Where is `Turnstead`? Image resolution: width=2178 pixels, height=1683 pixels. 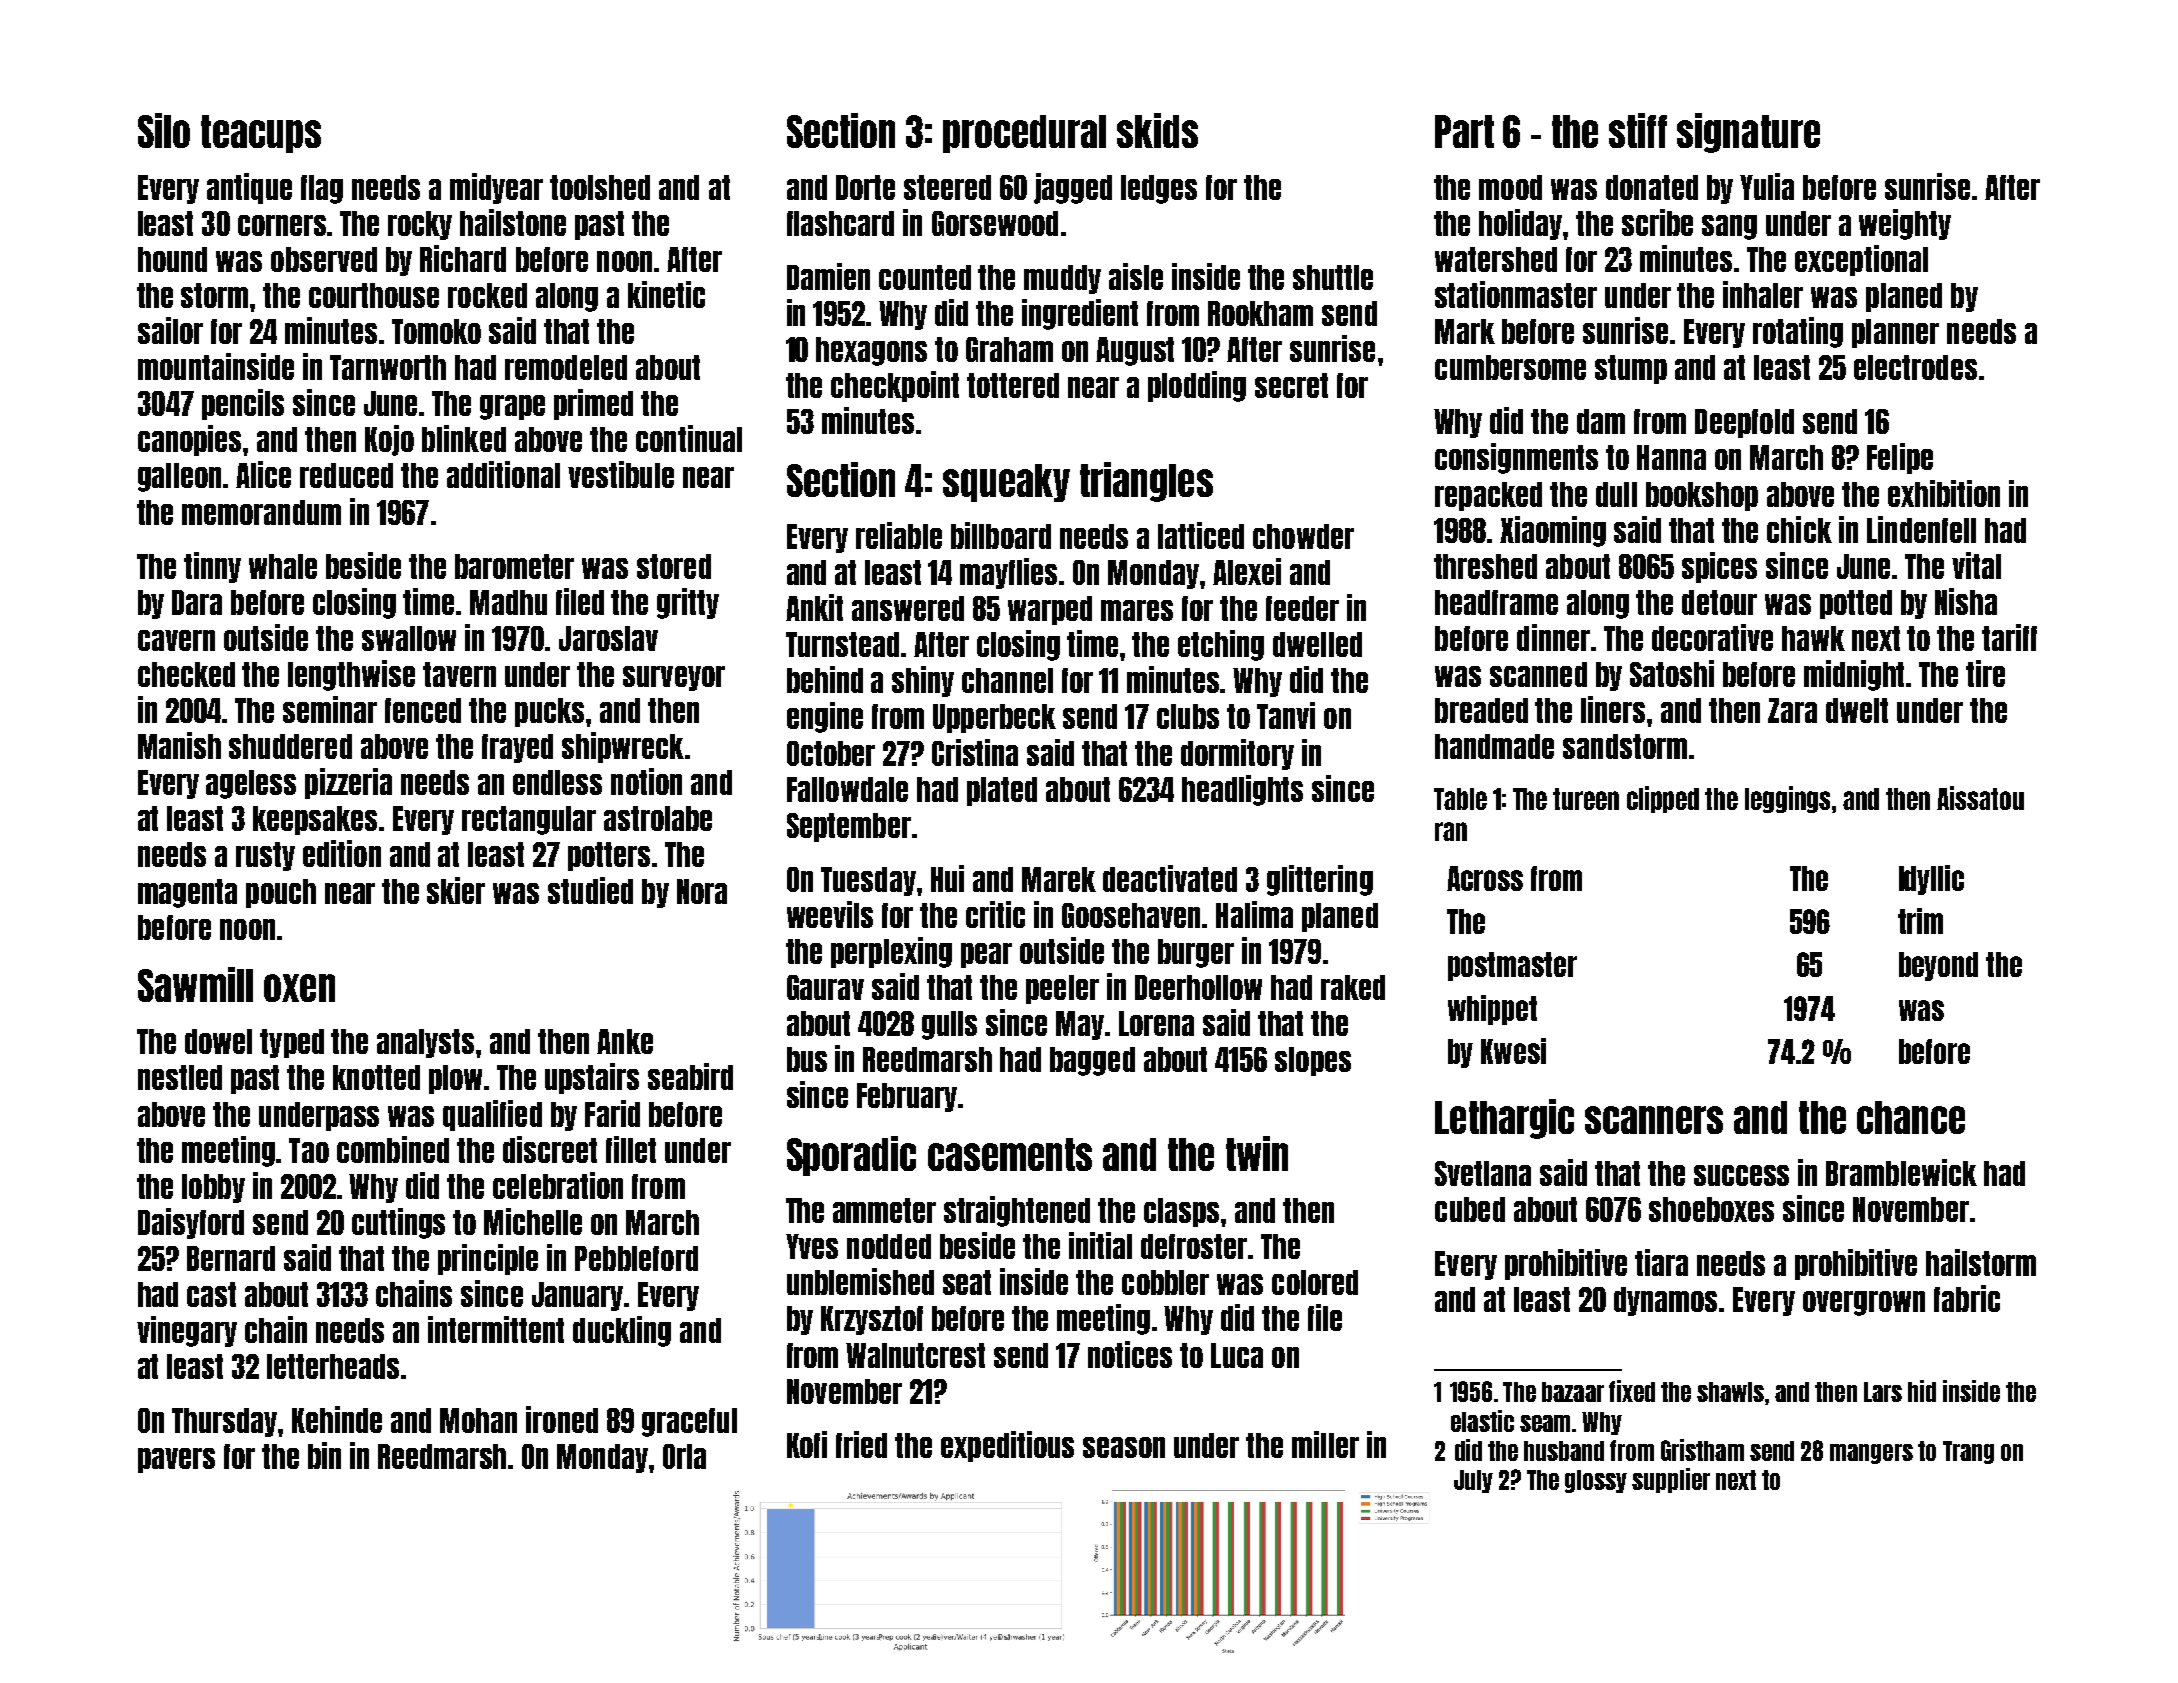
Turnstead is located at coordinates (842, 644).
